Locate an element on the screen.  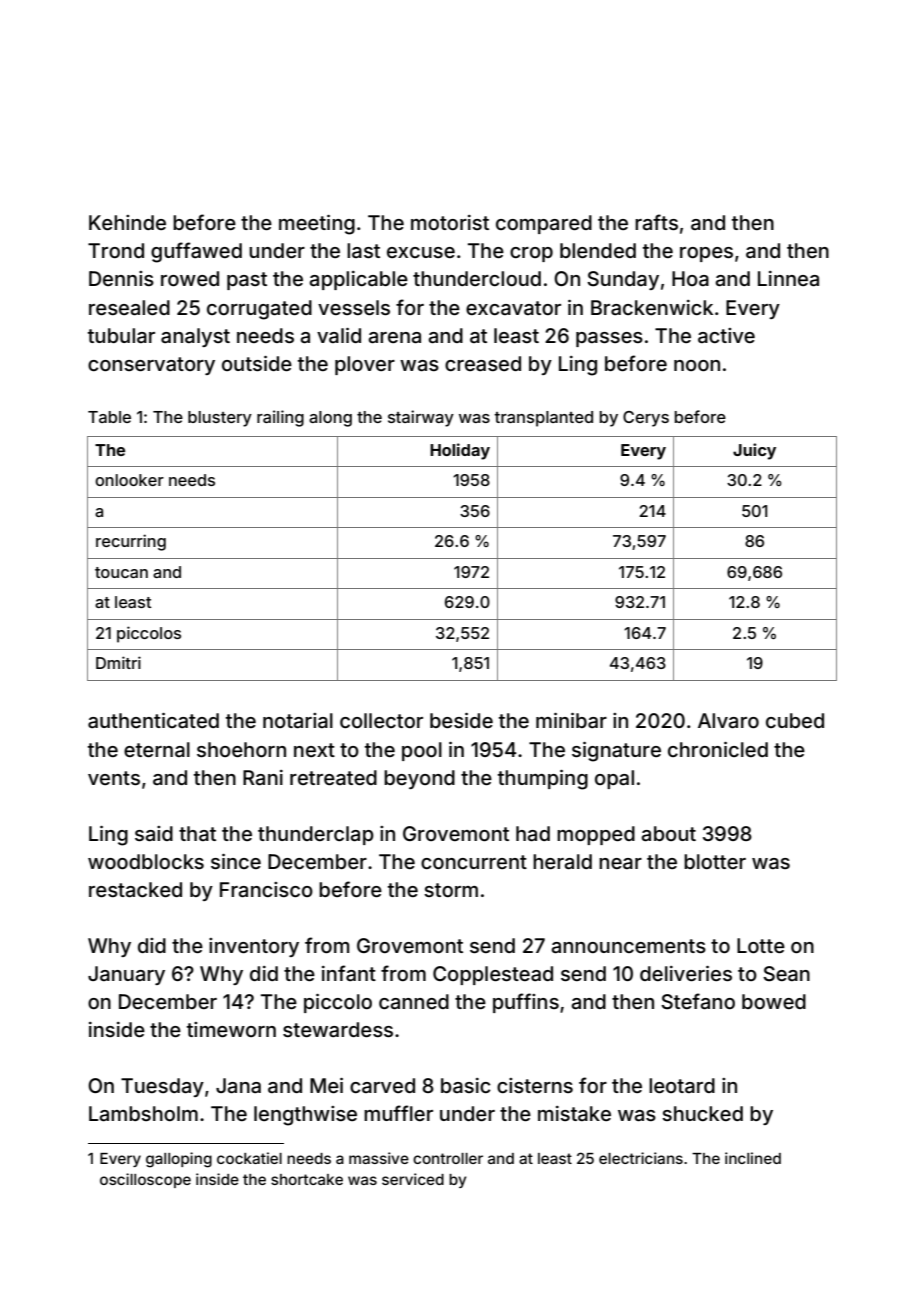
inventory is located at coordinates (254, 947).
